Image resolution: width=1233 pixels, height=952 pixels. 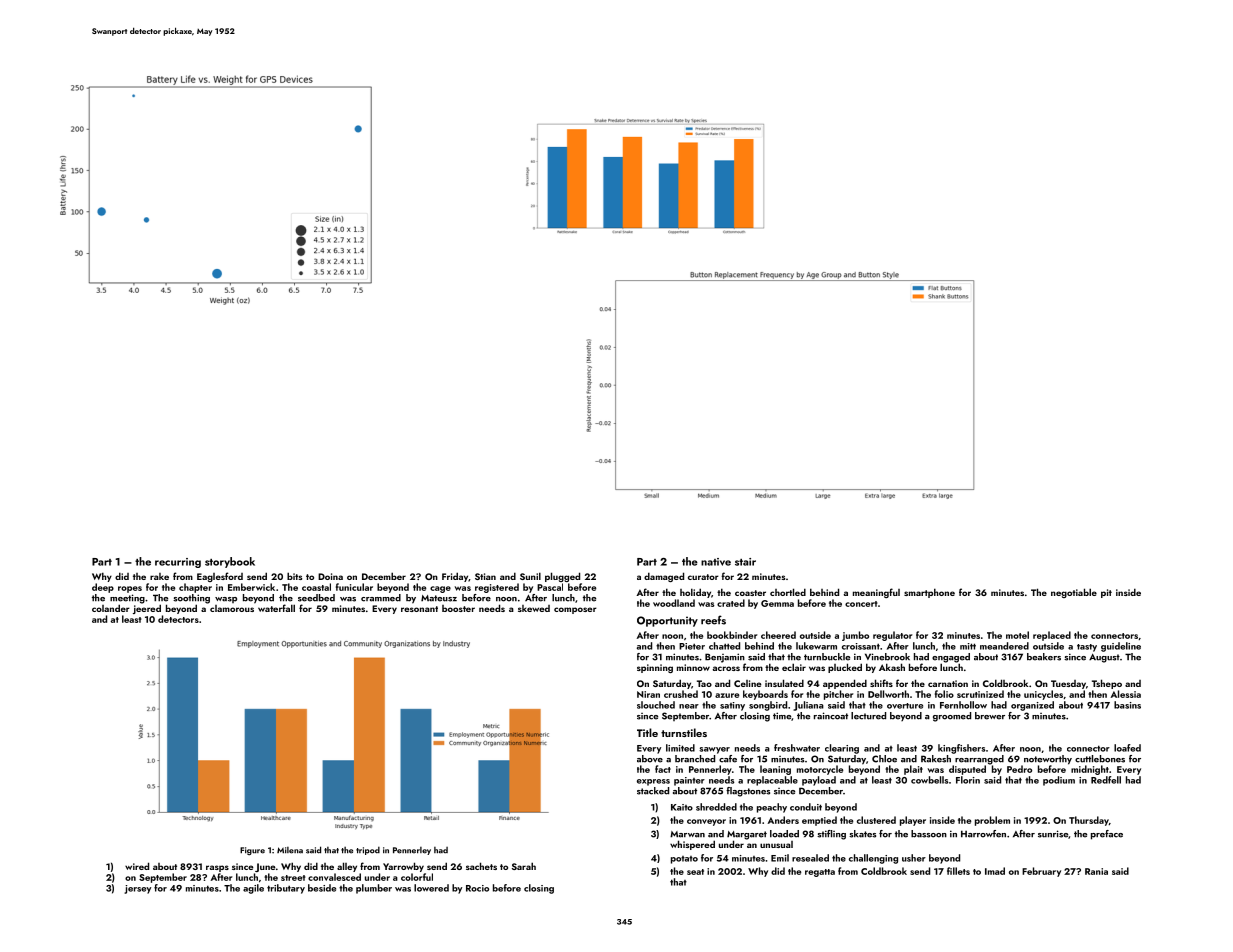 I want to click on Tshepo, so click(x=1107, y=684).
